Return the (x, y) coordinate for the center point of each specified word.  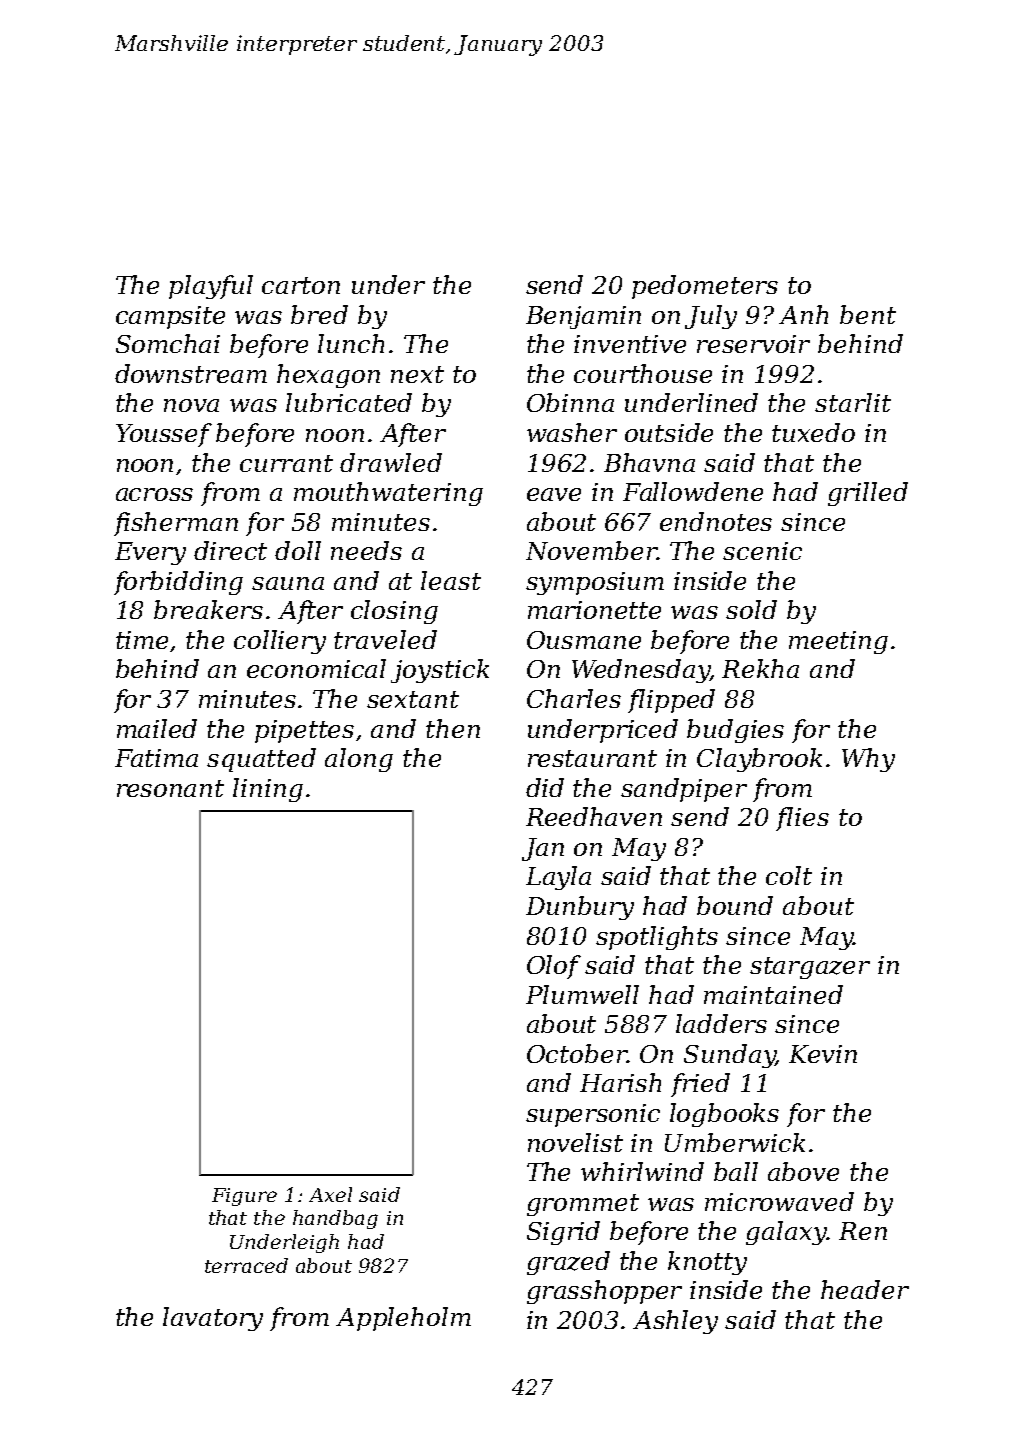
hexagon (328, 376)
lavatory (213, 1319)
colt (789, 875)
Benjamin (583, 317)
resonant (170, 788)
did (545, 787)
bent (868, 314)
